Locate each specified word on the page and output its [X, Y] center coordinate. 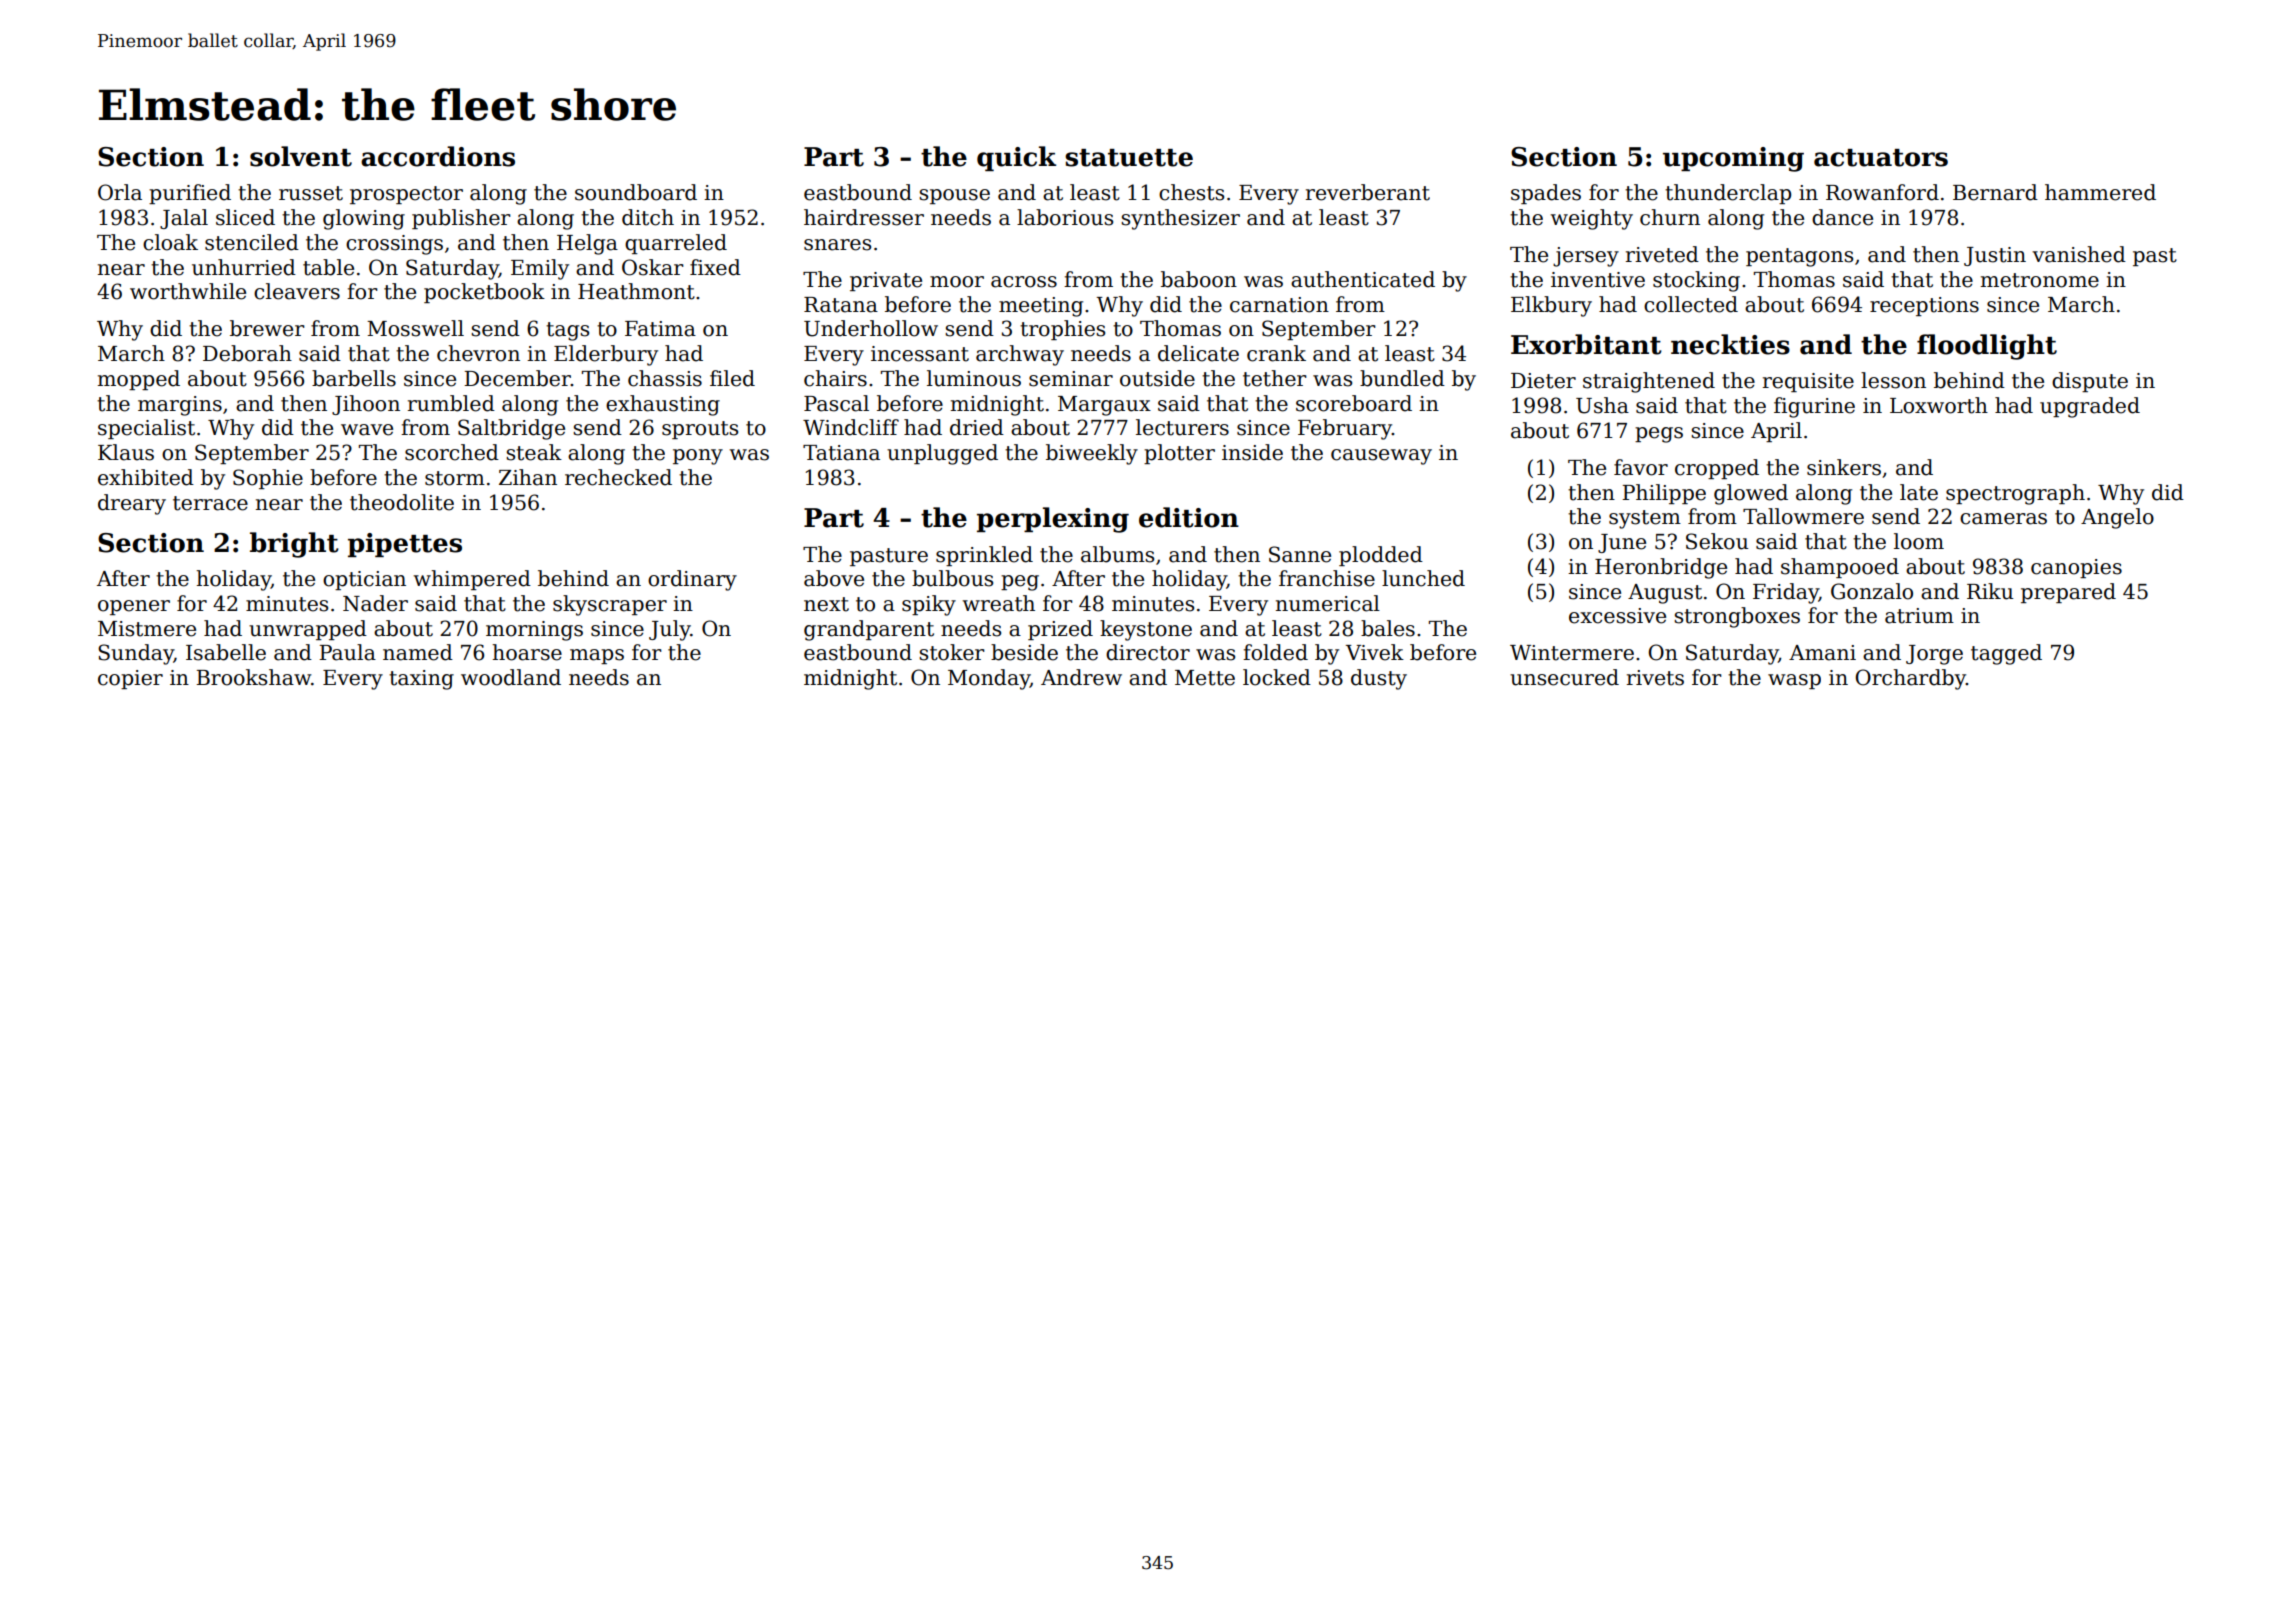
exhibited [146, 477]
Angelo [2117, 518]
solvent [301, 156]
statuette [1129, 158]
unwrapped [308, 630]
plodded [1381, 556]
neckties [1730, 344]
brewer [267, 328]
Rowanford [1882, 192]
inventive [1598, 280]
